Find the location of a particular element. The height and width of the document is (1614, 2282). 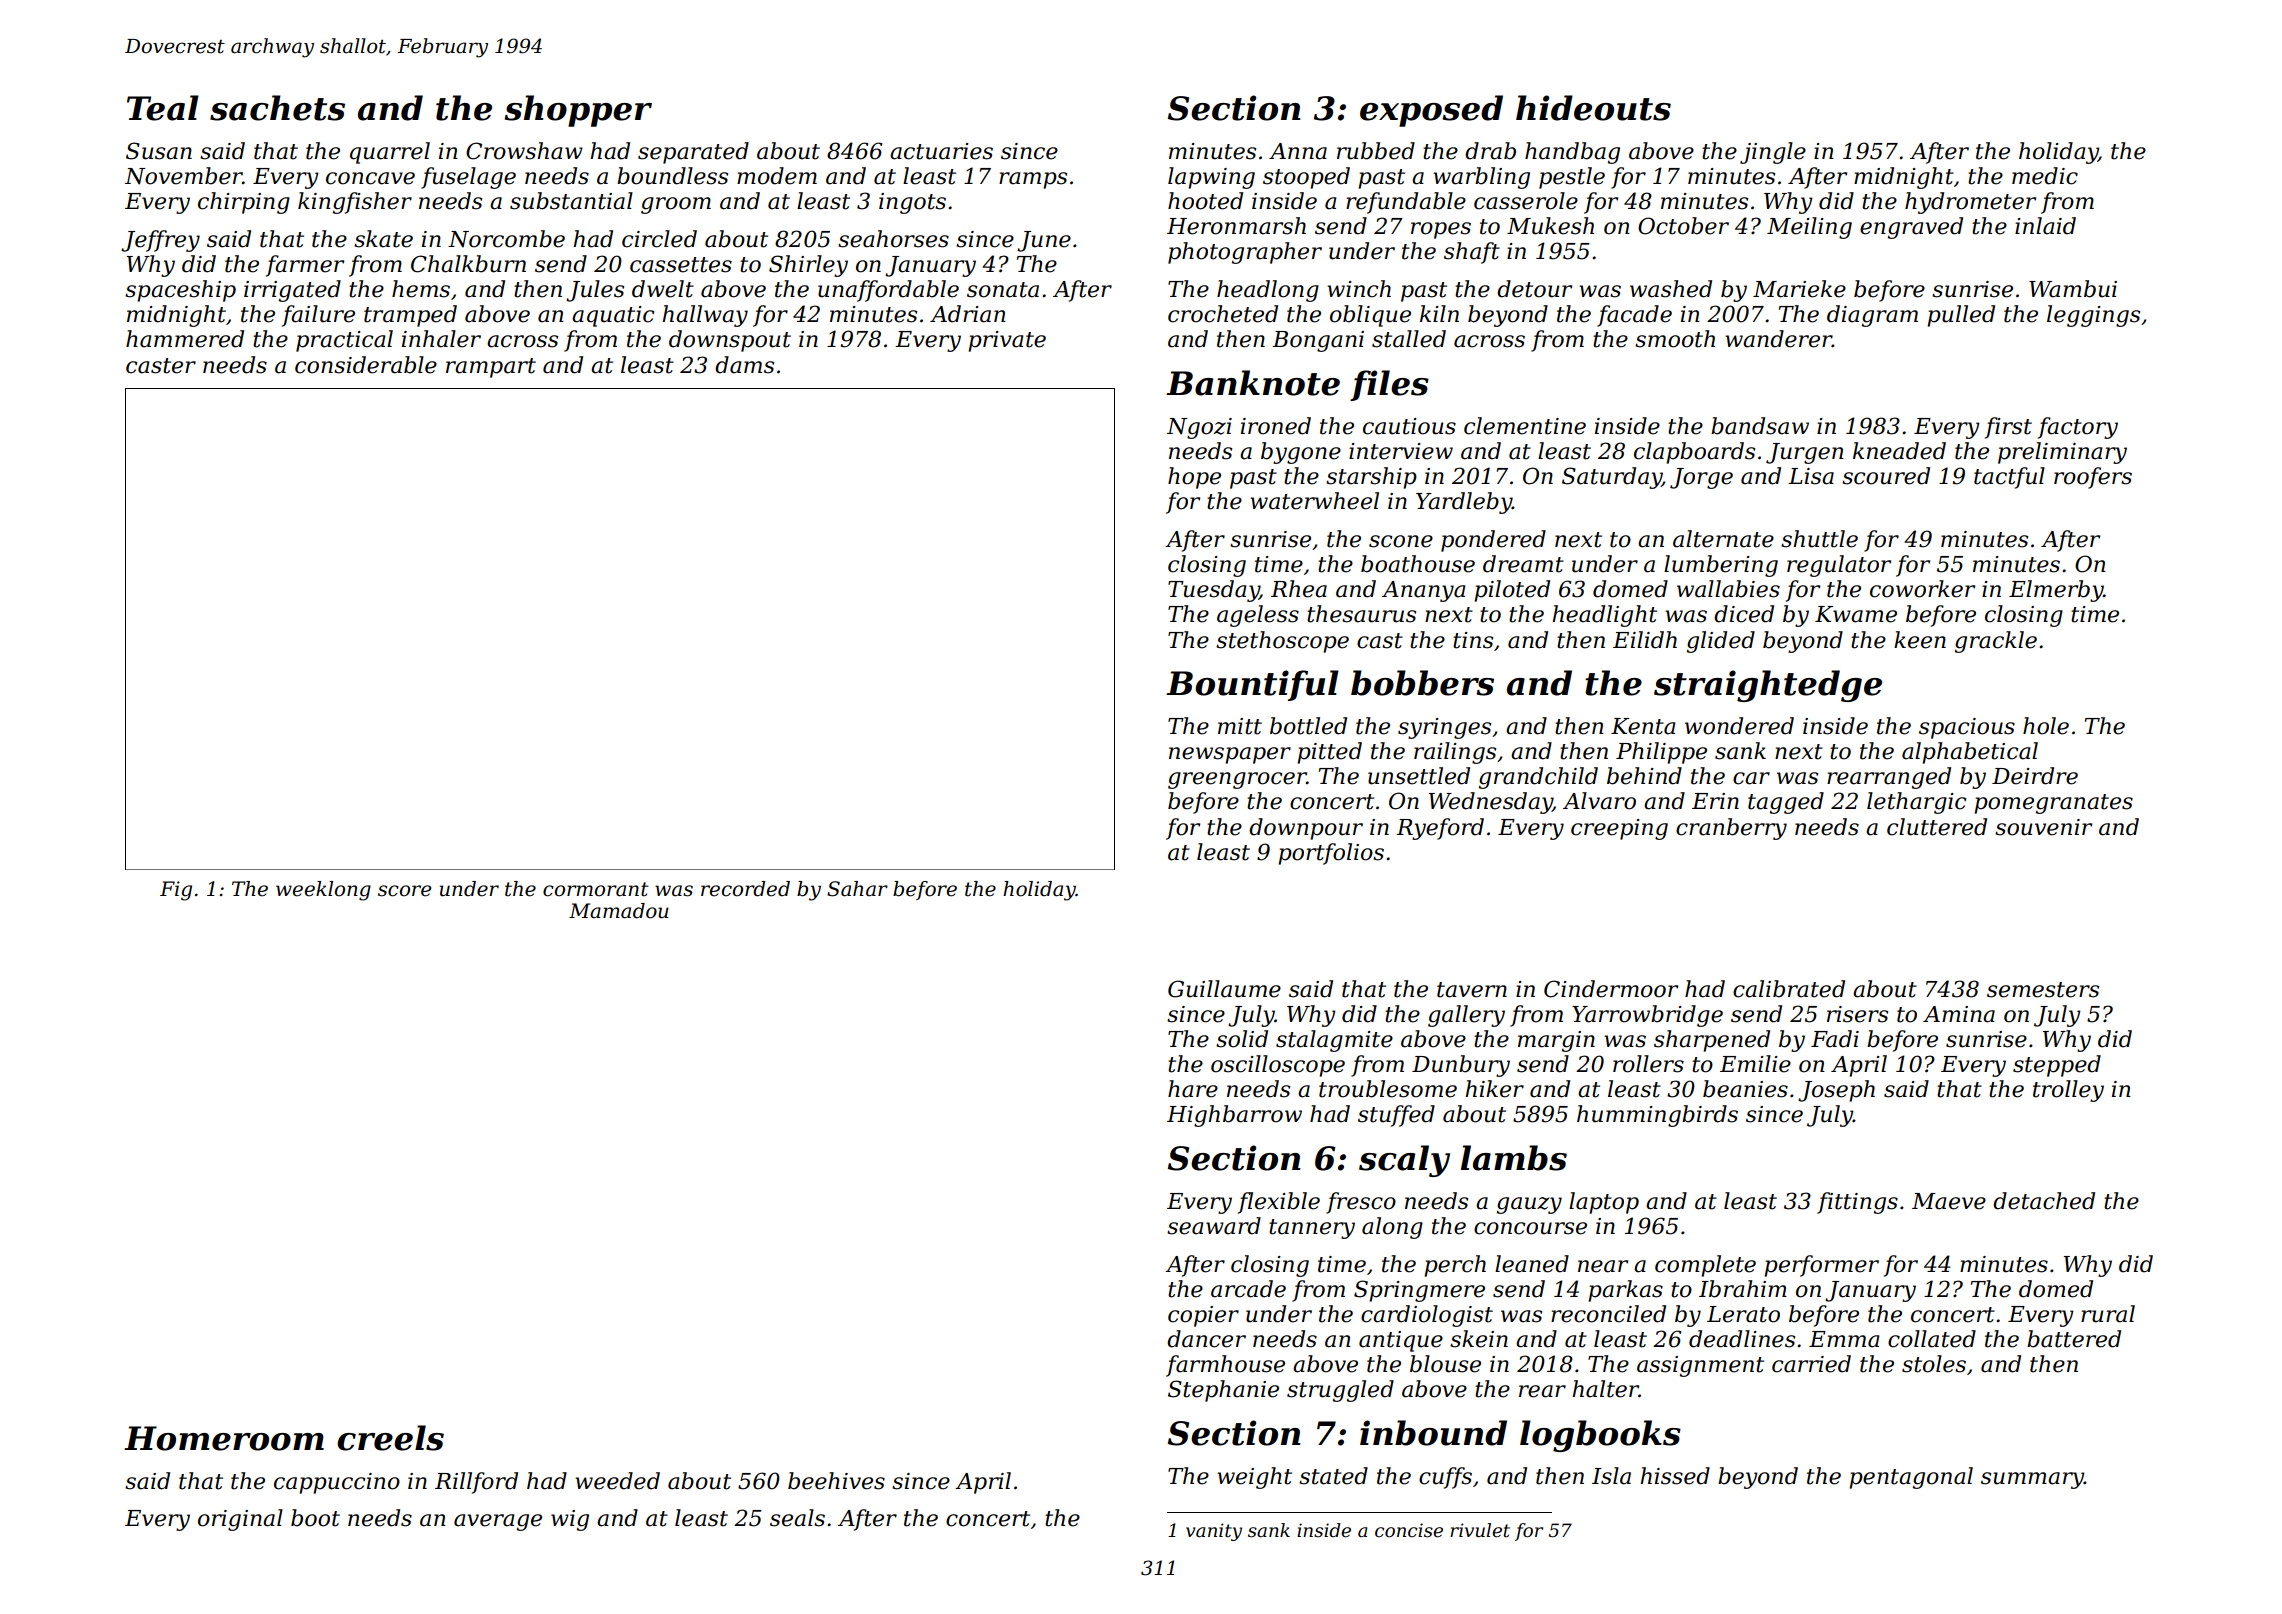

Mamadou is located at coordinates (619, 911).
